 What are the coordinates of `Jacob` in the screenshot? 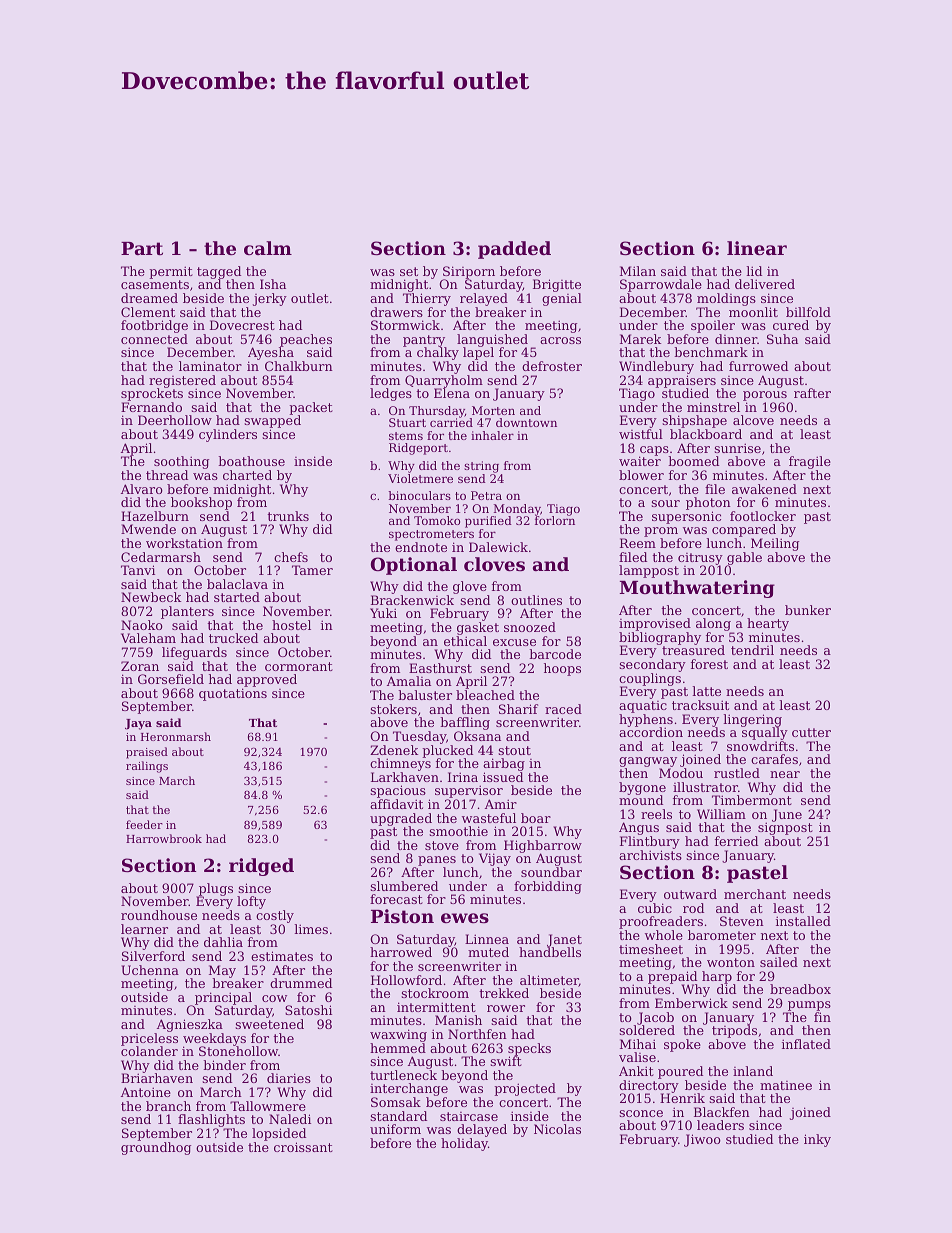 It's located at (655, 1018).
